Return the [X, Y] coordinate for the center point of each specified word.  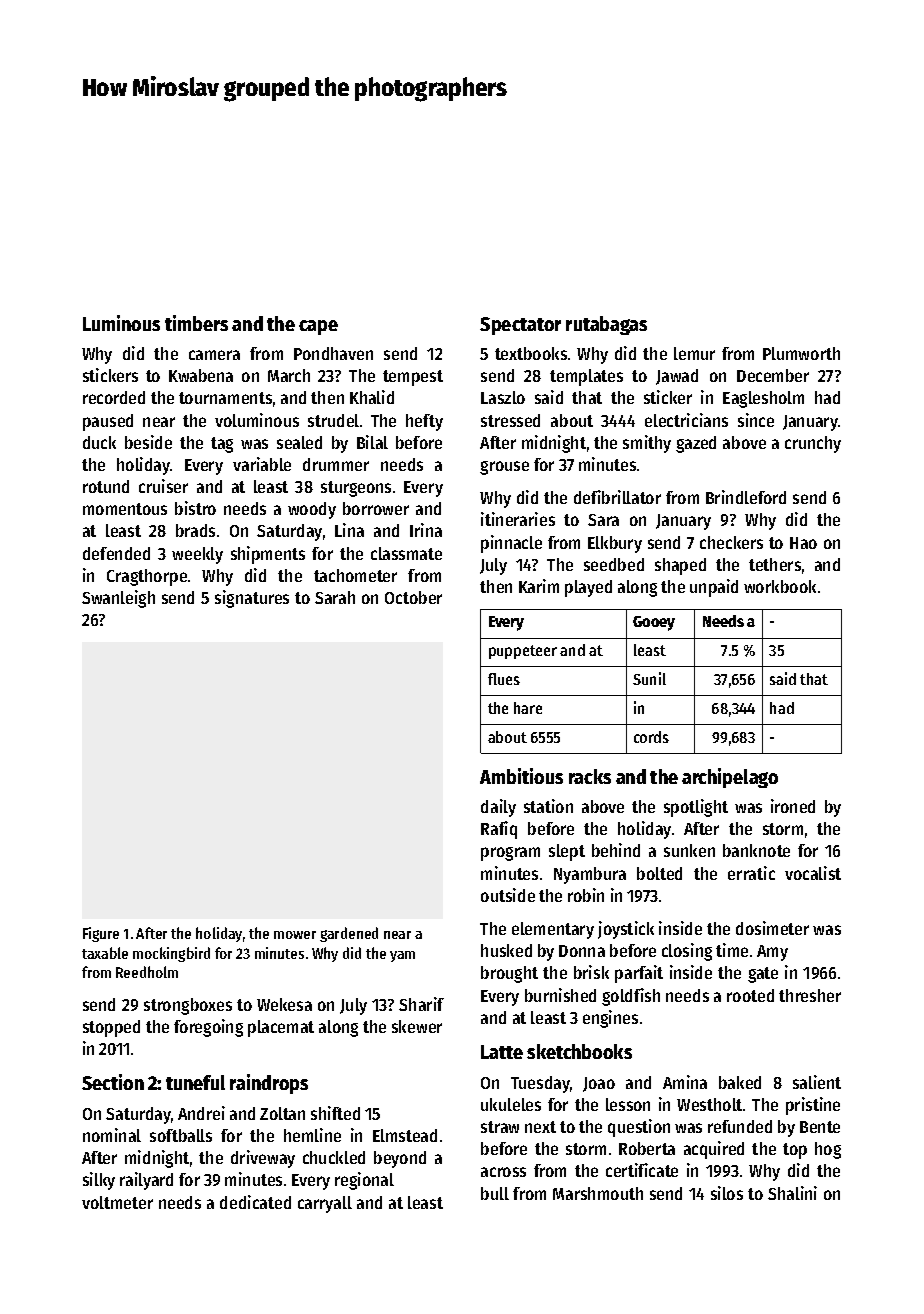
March [289, 375]
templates [586, 377]
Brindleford [746, 497]
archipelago [730, 778]
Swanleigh [118, 599]
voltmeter [117, 1202]
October [413, 597]
